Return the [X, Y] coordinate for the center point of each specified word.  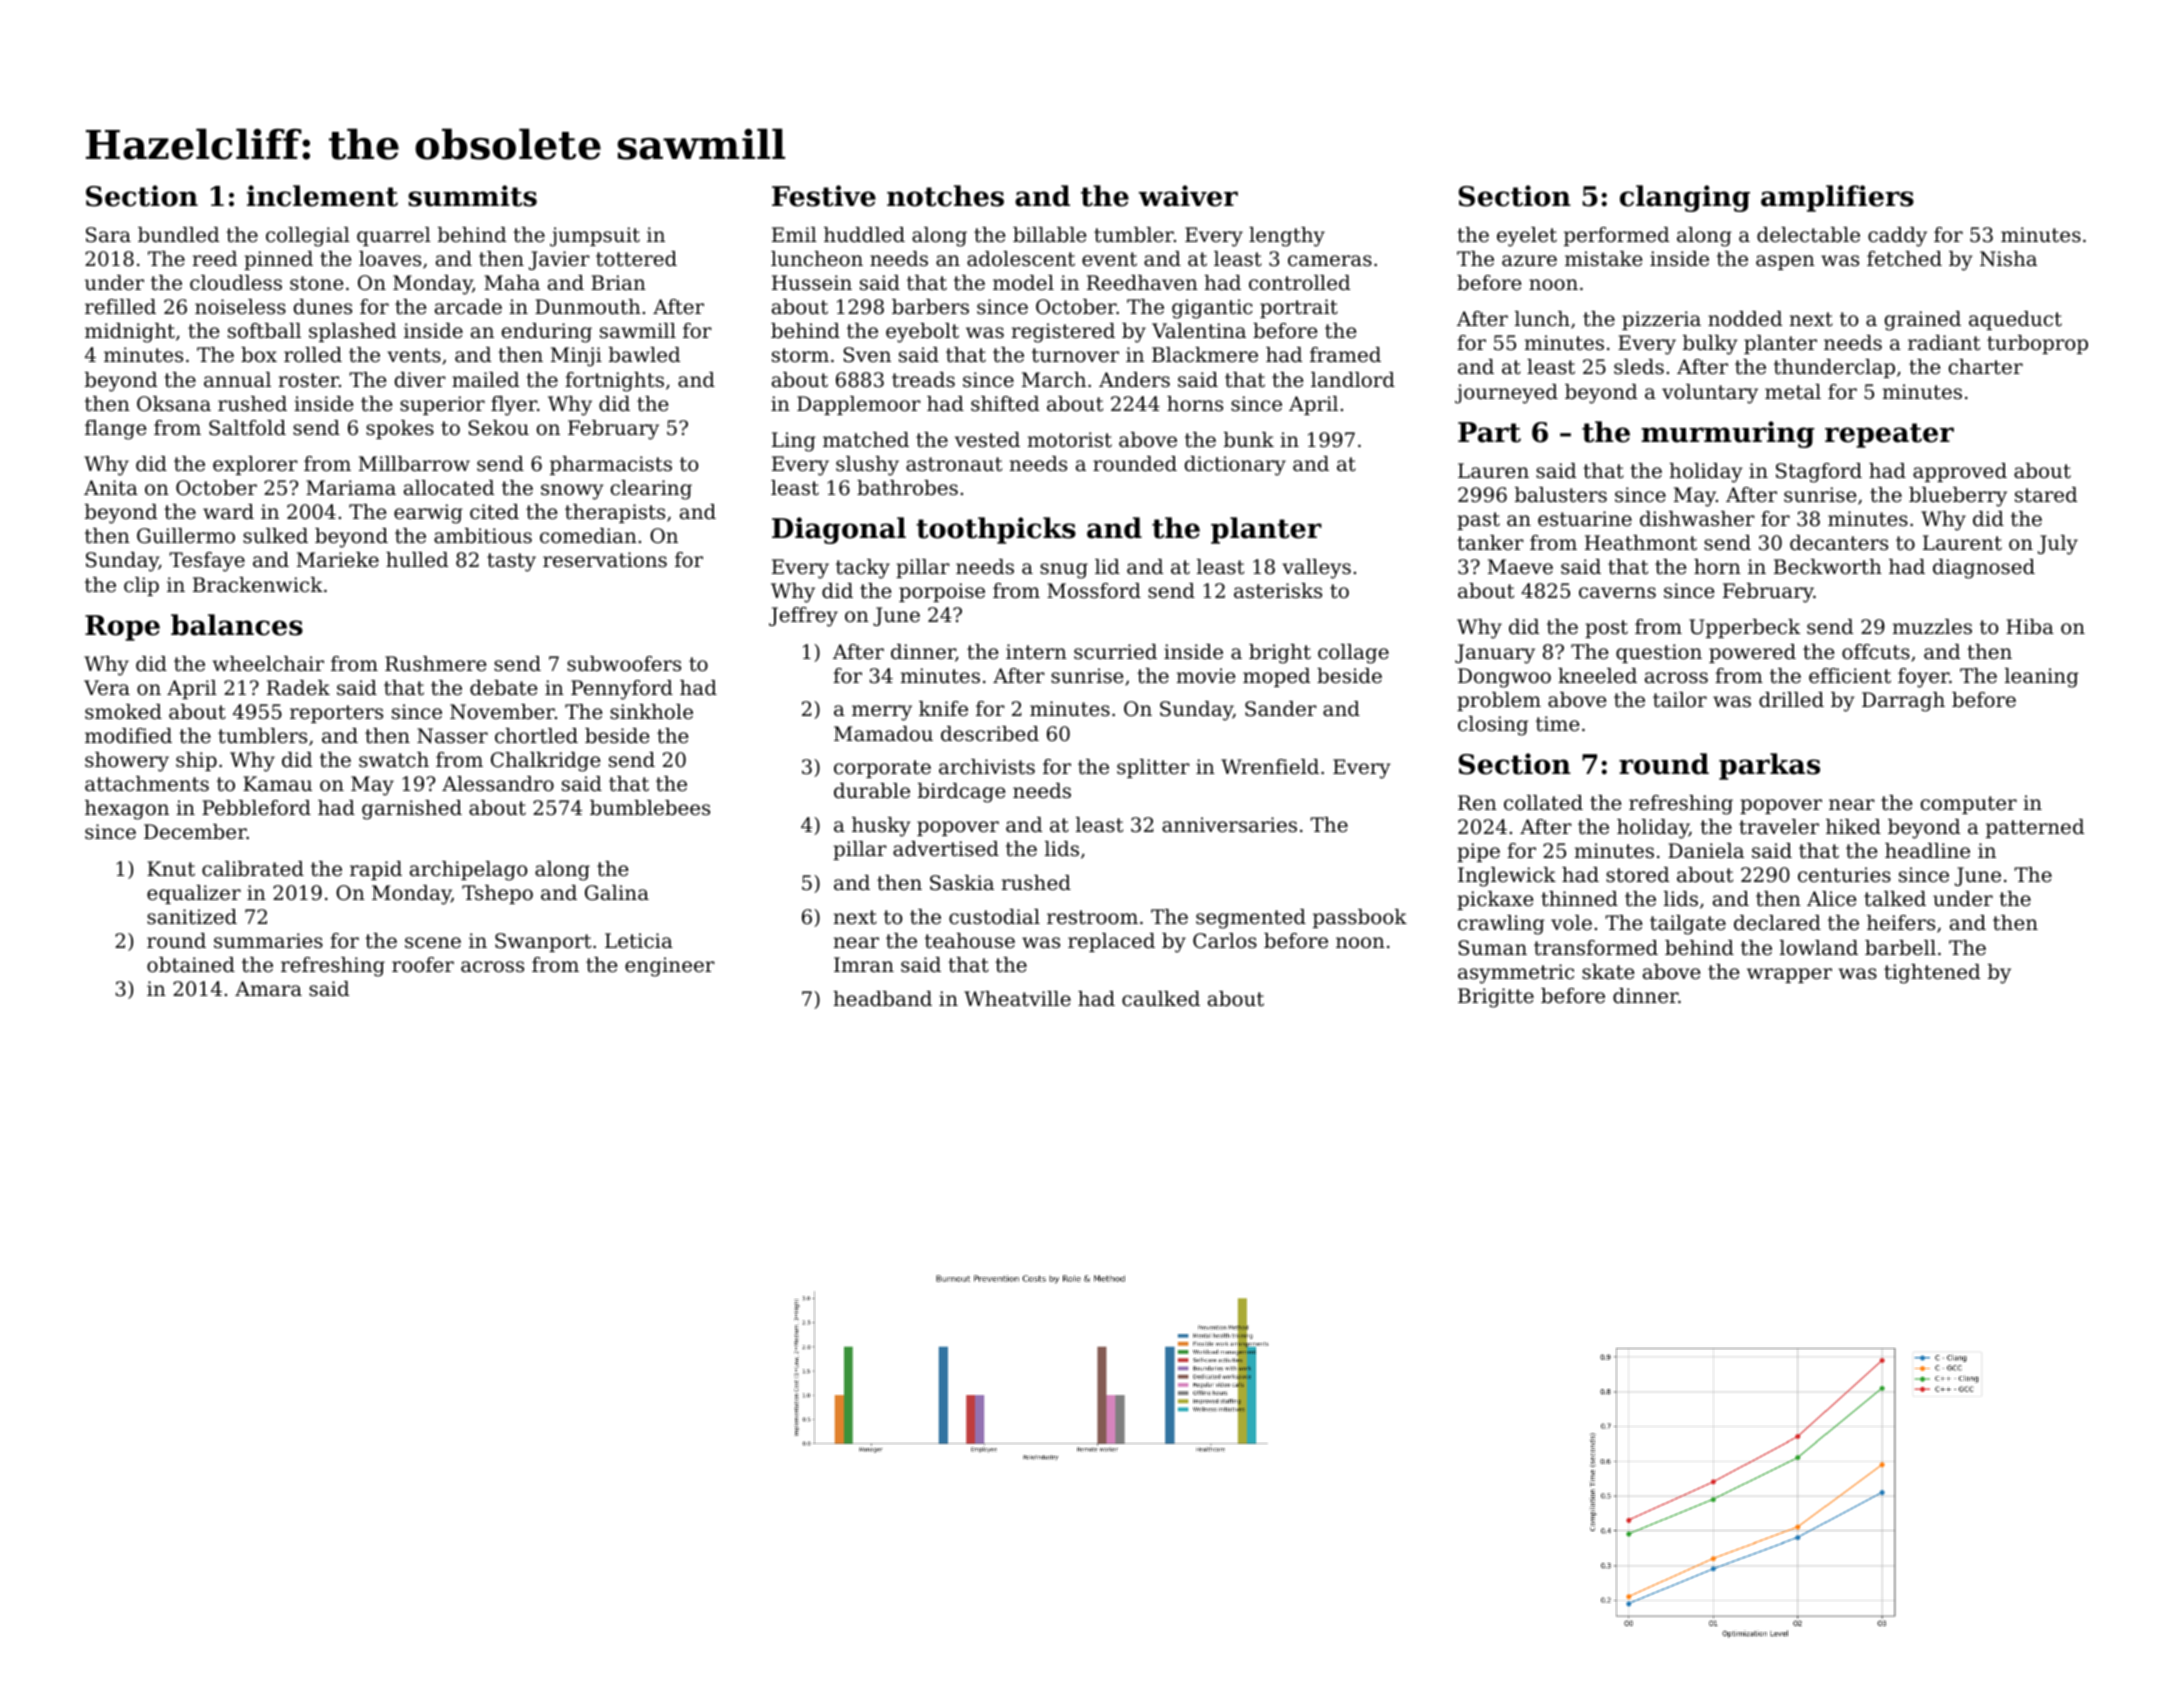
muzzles [1932, 626]
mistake [1604, 259]
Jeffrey [803, 617]
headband [882, 999]
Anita [111, 487]
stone [317, 283]
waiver [1188, 196]
